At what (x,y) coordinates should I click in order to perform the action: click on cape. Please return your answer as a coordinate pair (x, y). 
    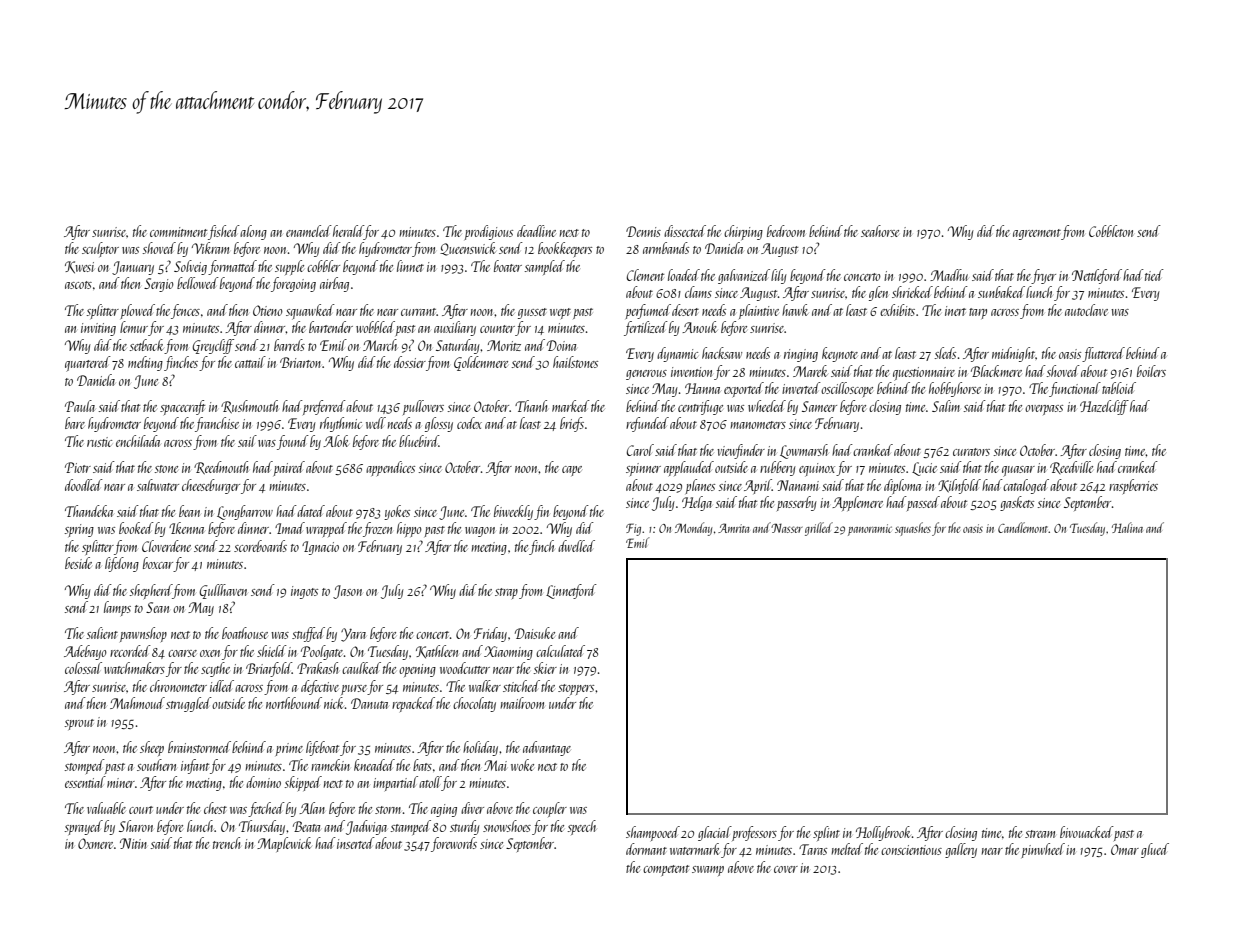
    Looking at the image, I should click on (572, 471).
